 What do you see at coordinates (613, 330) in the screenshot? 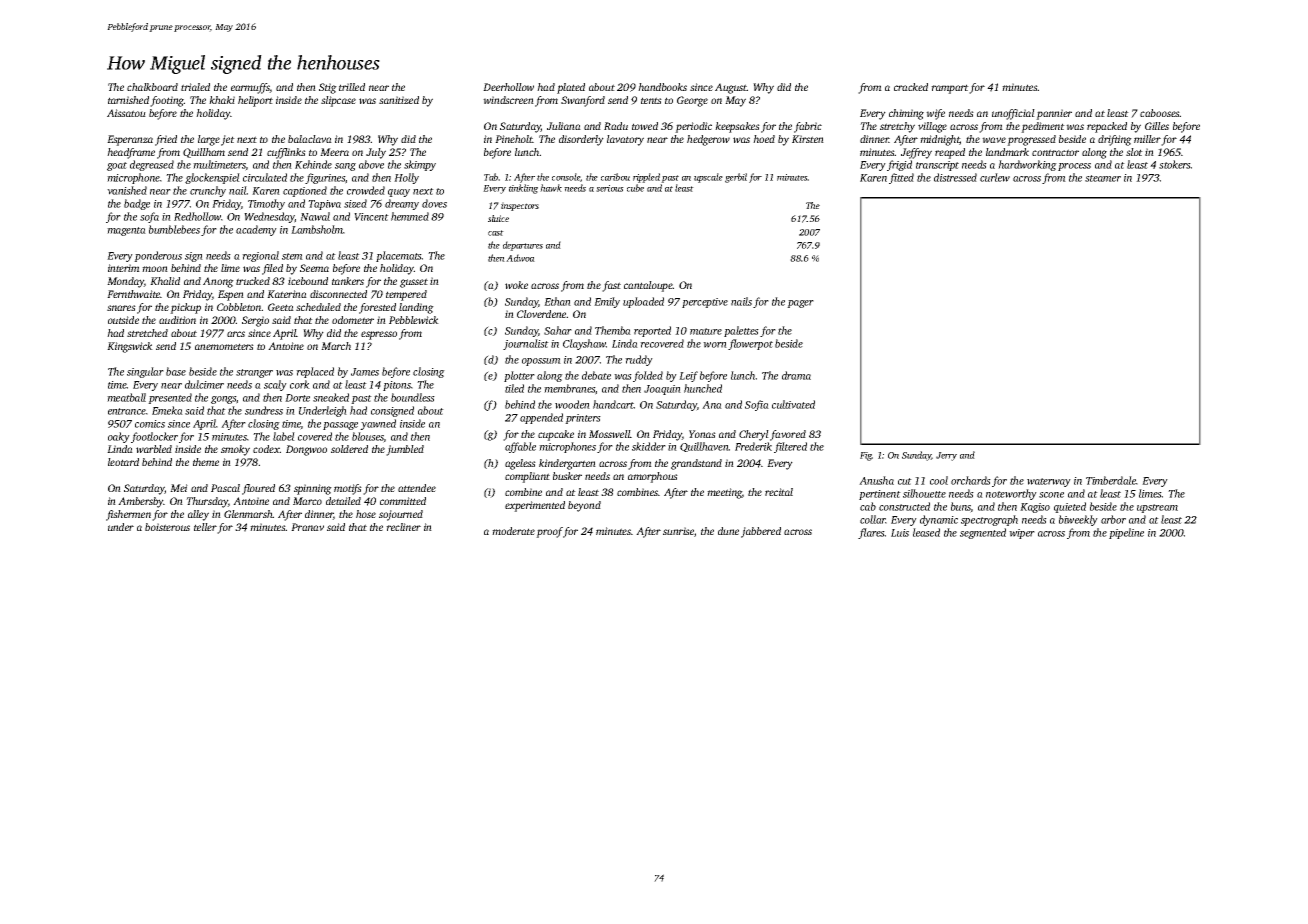
I see `Themba` at bounding box center [613, 330].
